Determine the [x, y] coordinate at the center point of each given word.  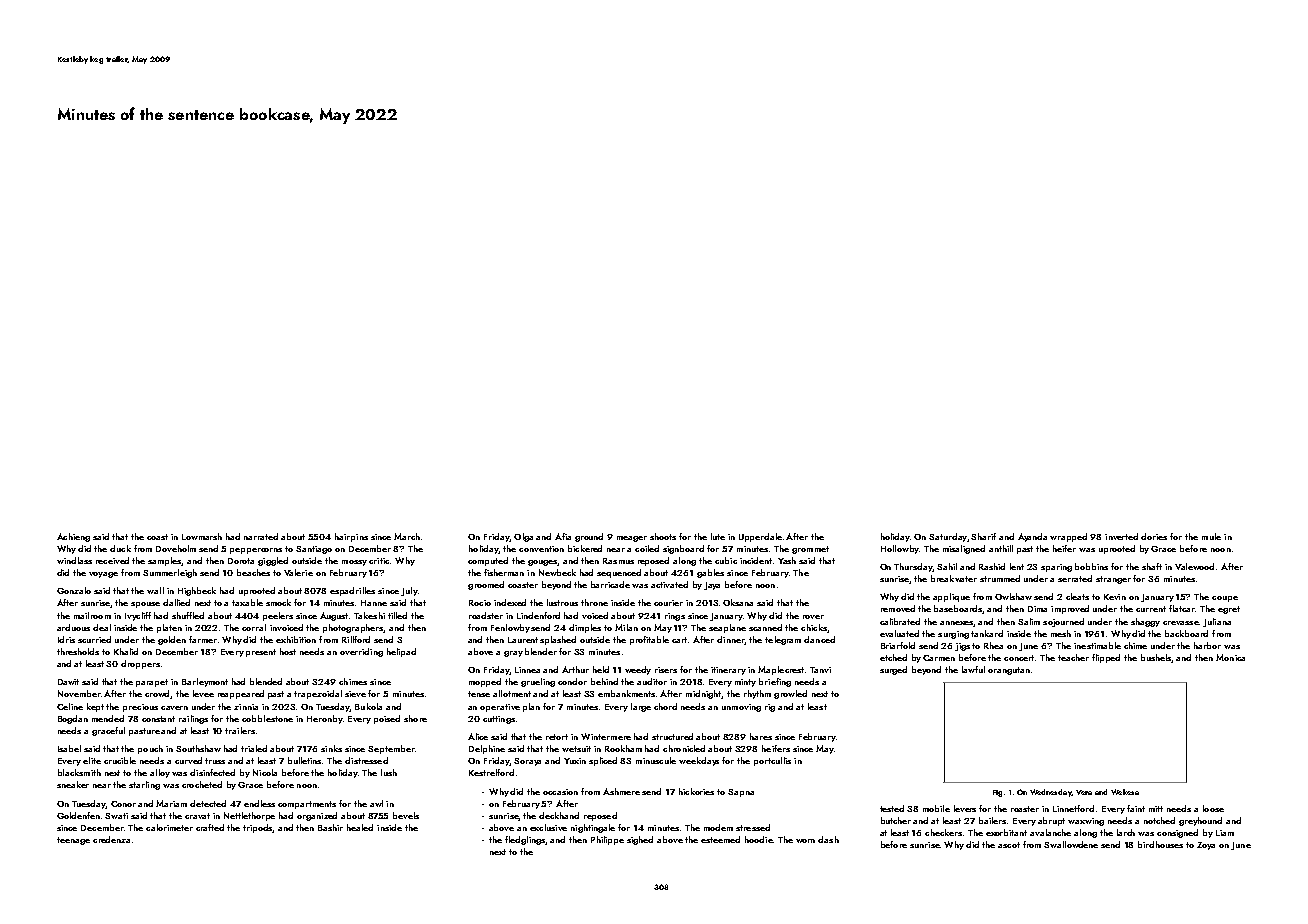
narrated [261, 536]
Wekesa [1125, 792]
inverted [1121, 536]
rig [770, 708]
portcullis [772, 761]
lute [718, 536]
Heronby [324, 719]
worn [805, 841]
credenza [111, 839]
